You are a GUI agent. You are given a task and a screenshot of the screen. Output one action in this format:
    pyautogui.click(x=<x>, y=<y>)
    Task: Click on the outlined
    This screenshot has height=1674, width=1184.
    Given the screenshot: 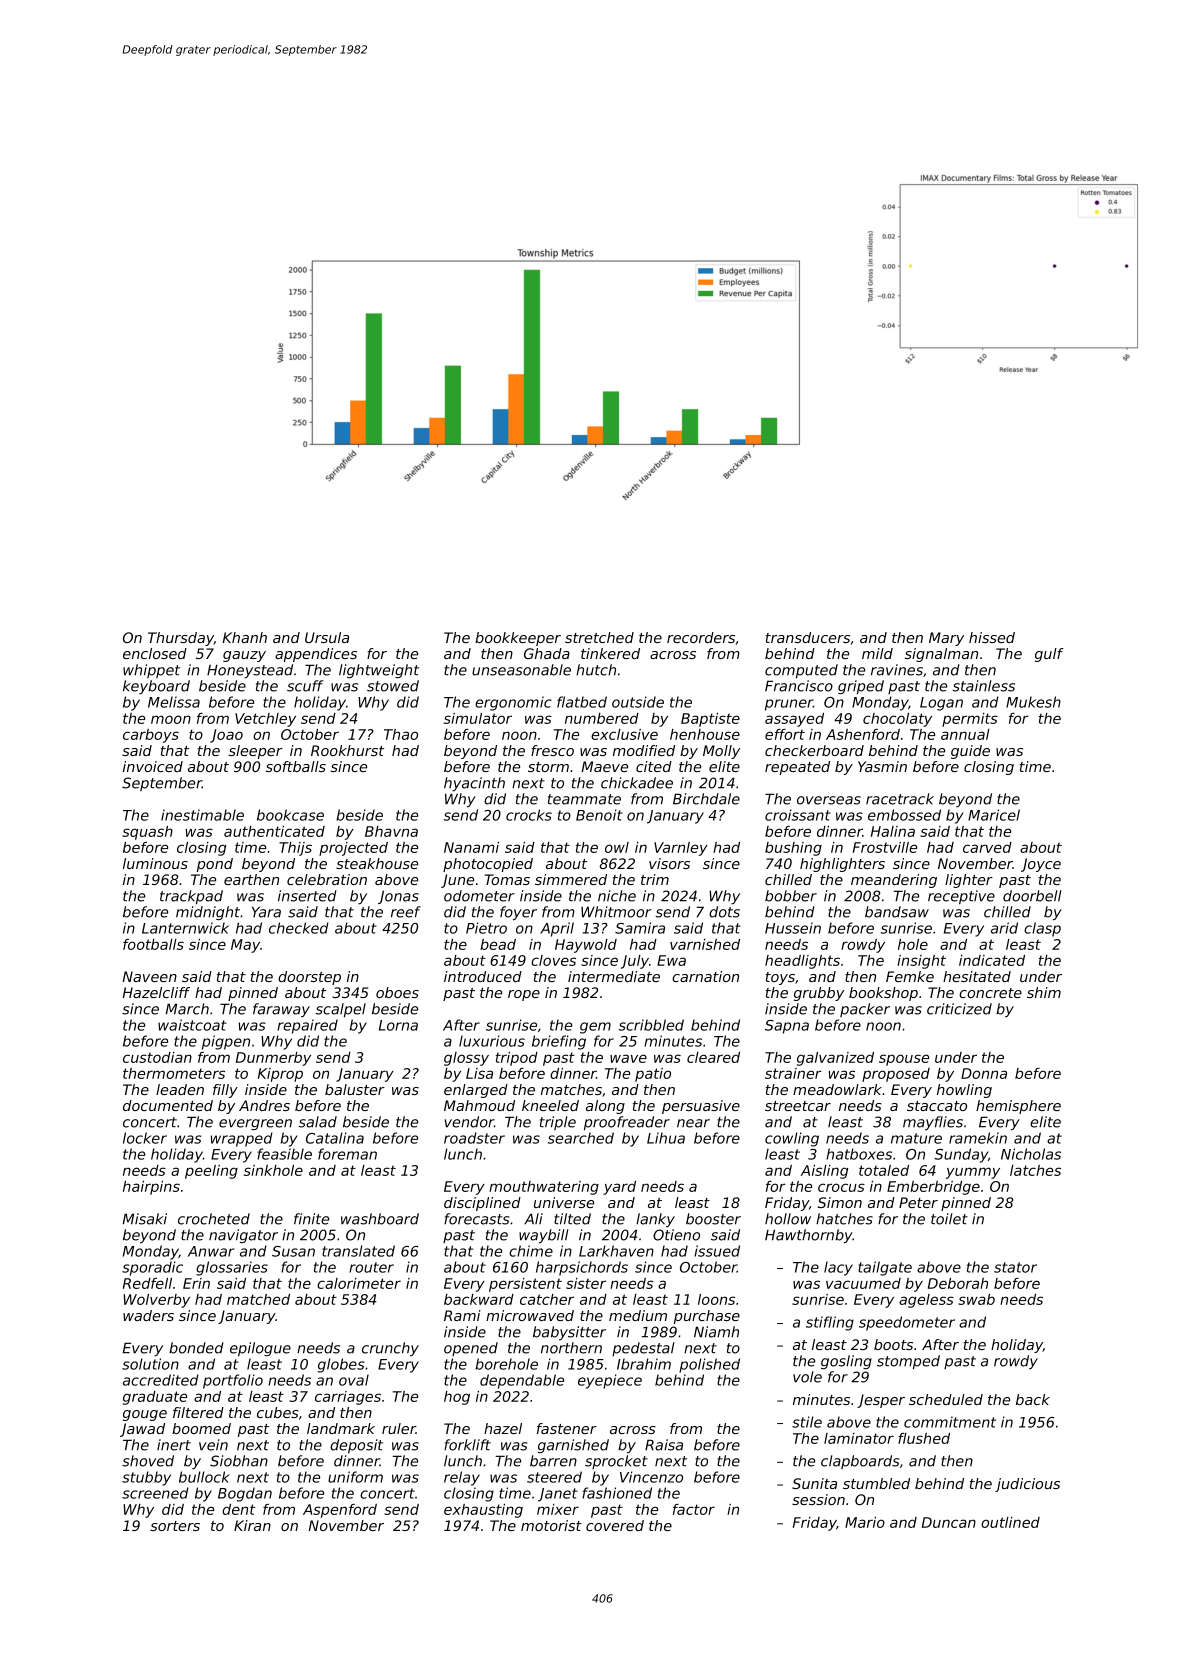 What is the action you would take?
    pyautogui.click(x=1010, y=1522)
